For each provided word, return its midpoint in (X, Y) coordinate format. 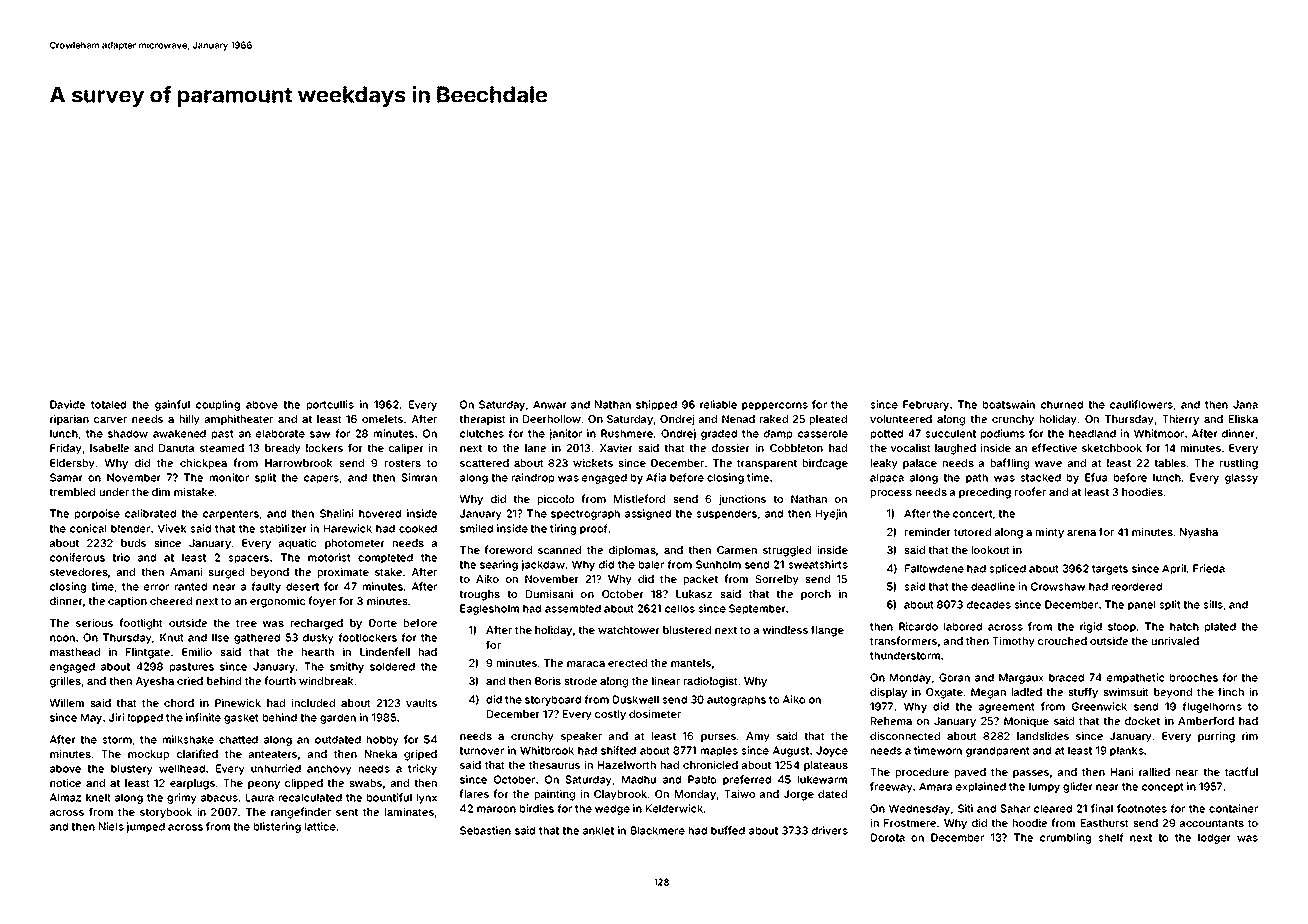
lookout (991, 550)
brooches (1194, 677)
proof (594, 529)
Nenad (738, 419)
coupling (218, 405)
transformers (903, 640)
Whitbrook (547, 750)
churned (1062, 404)
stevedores (79, 572)
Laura (260, 797)
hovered (380, 513)
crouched (1062, 641)
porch (816, 595)
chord (179, 703)
